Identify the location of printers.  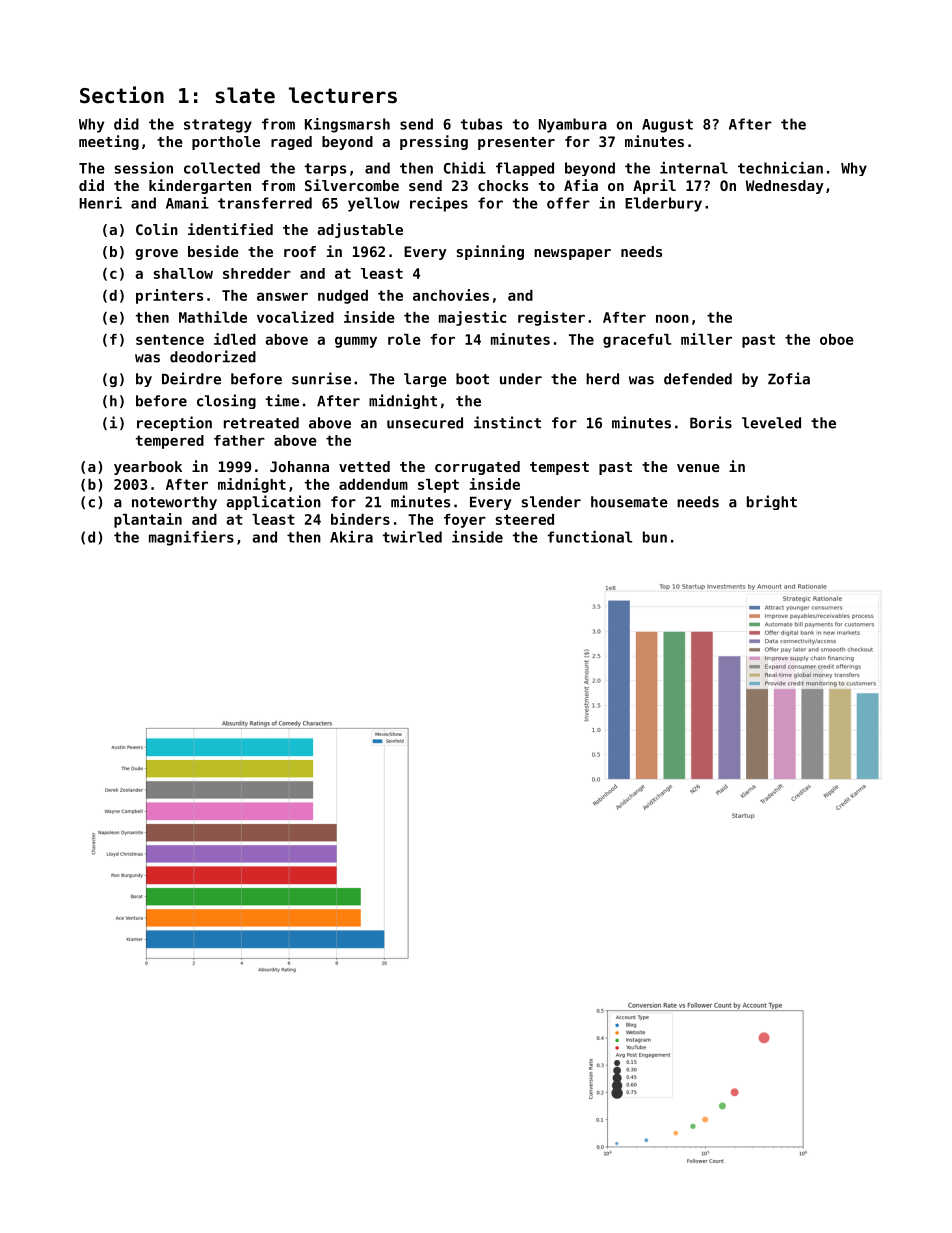
(169, 296).
